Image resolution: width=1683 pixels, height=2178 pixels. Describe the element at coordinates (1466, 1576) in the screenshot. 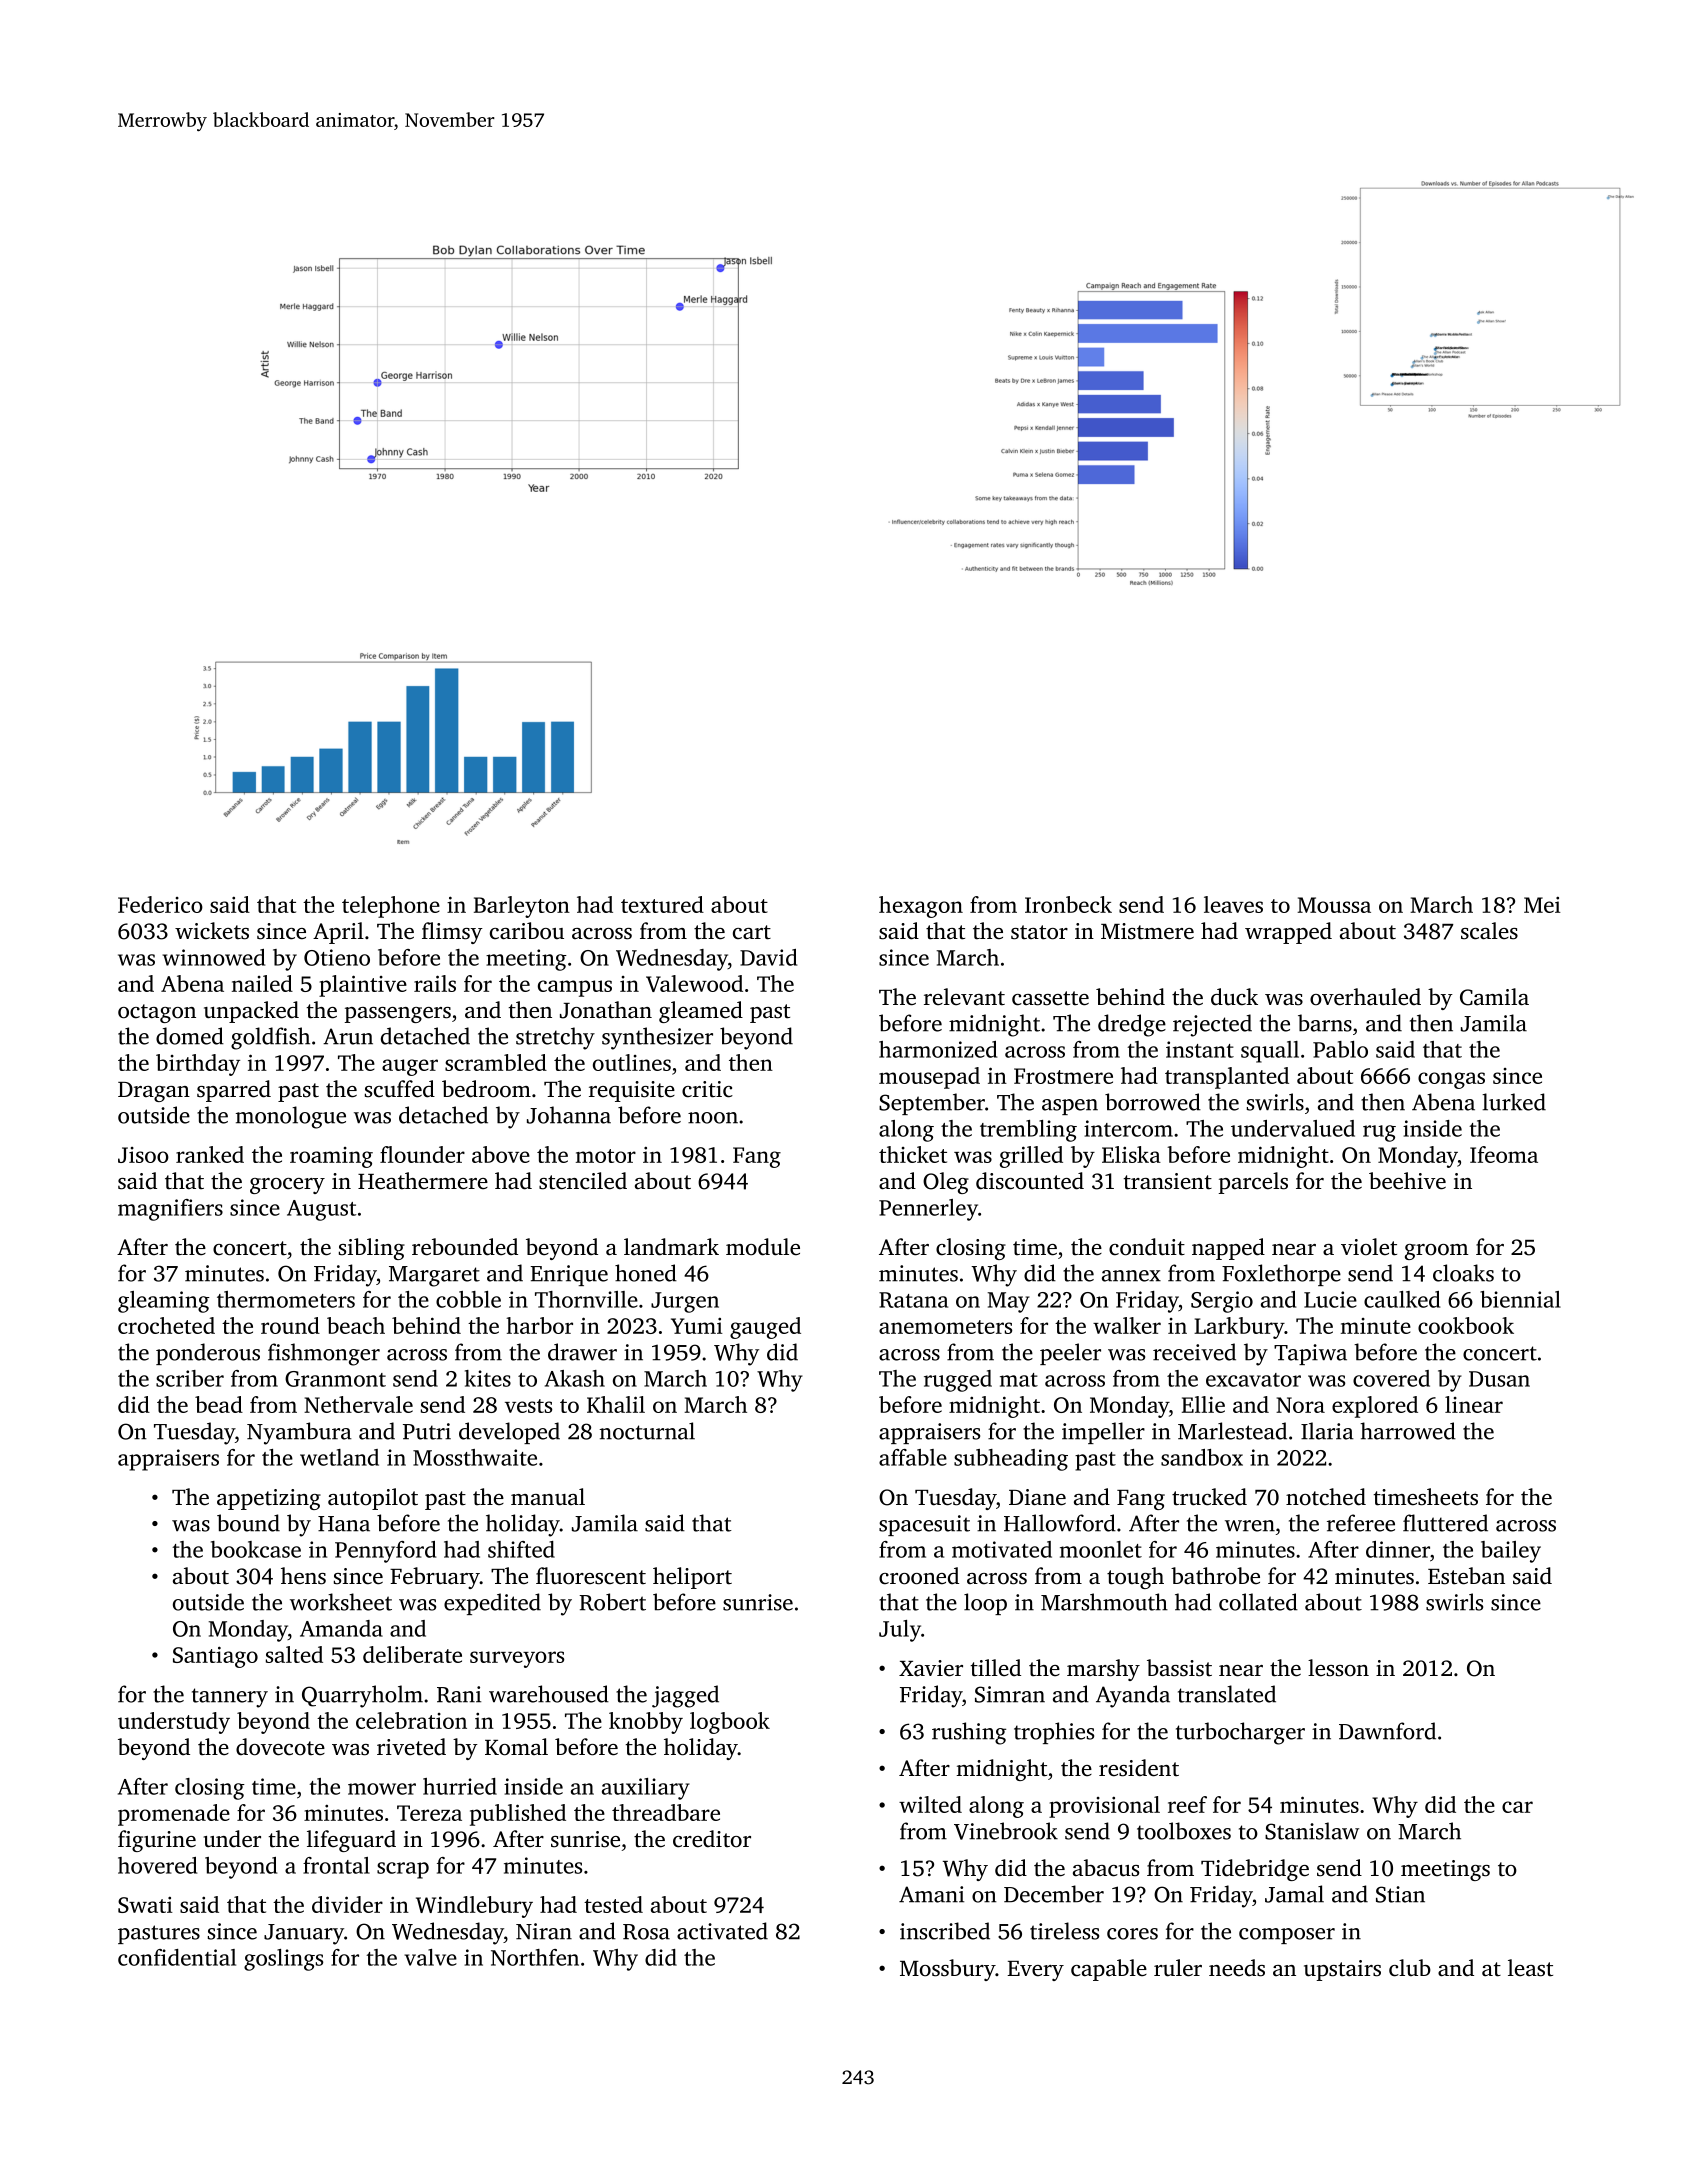

I see `Esteban` at that location.
